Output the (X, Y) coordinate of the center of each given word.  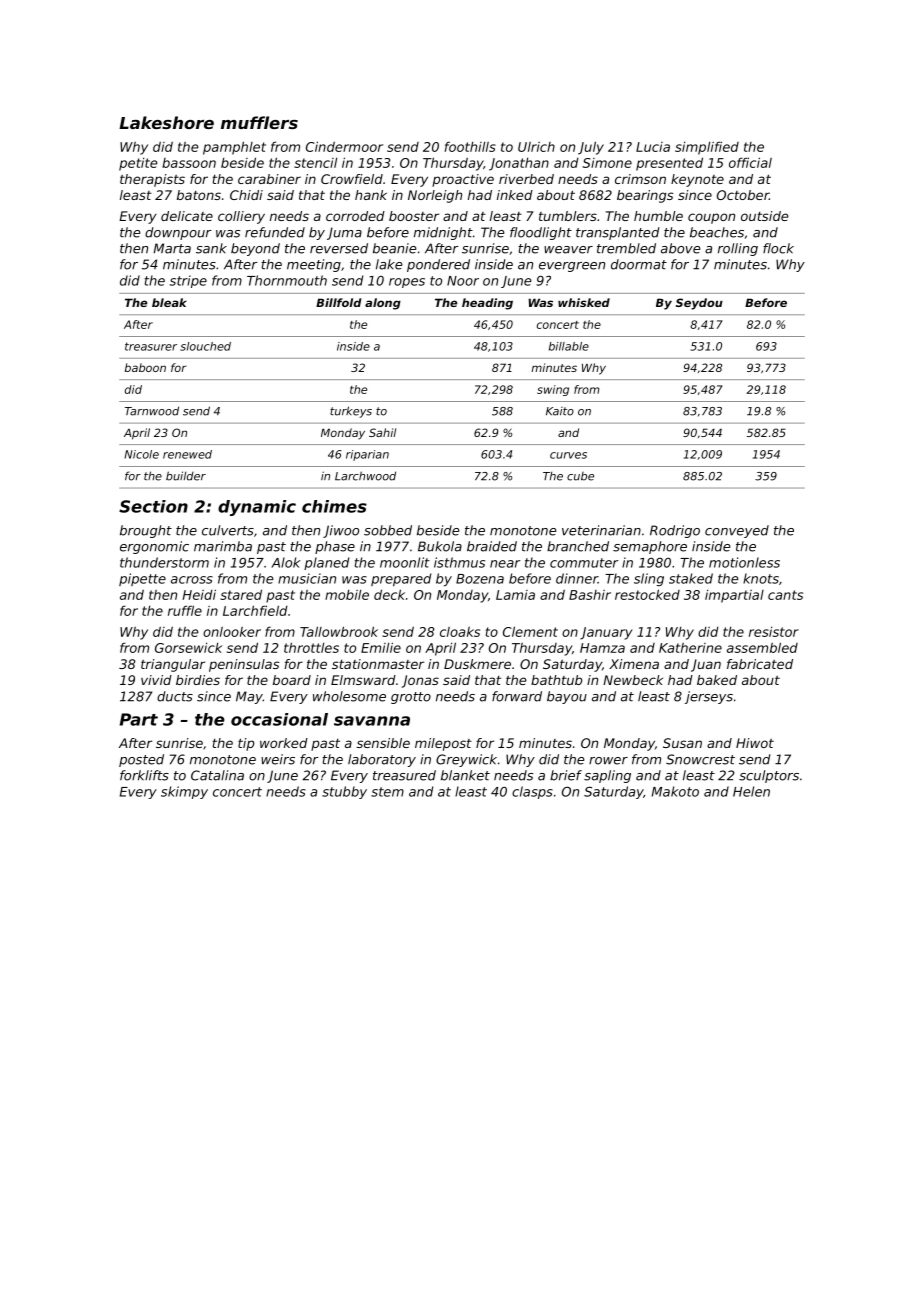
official (750, 162)
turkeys (351, 412)
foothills (470, 146)
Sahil (382, 432)
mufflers (259, 122)
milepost (443, 744)
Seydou (699, 304)
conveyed (737, 531)
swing (553, 390)
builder (186, 476)
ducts (175, 696)
